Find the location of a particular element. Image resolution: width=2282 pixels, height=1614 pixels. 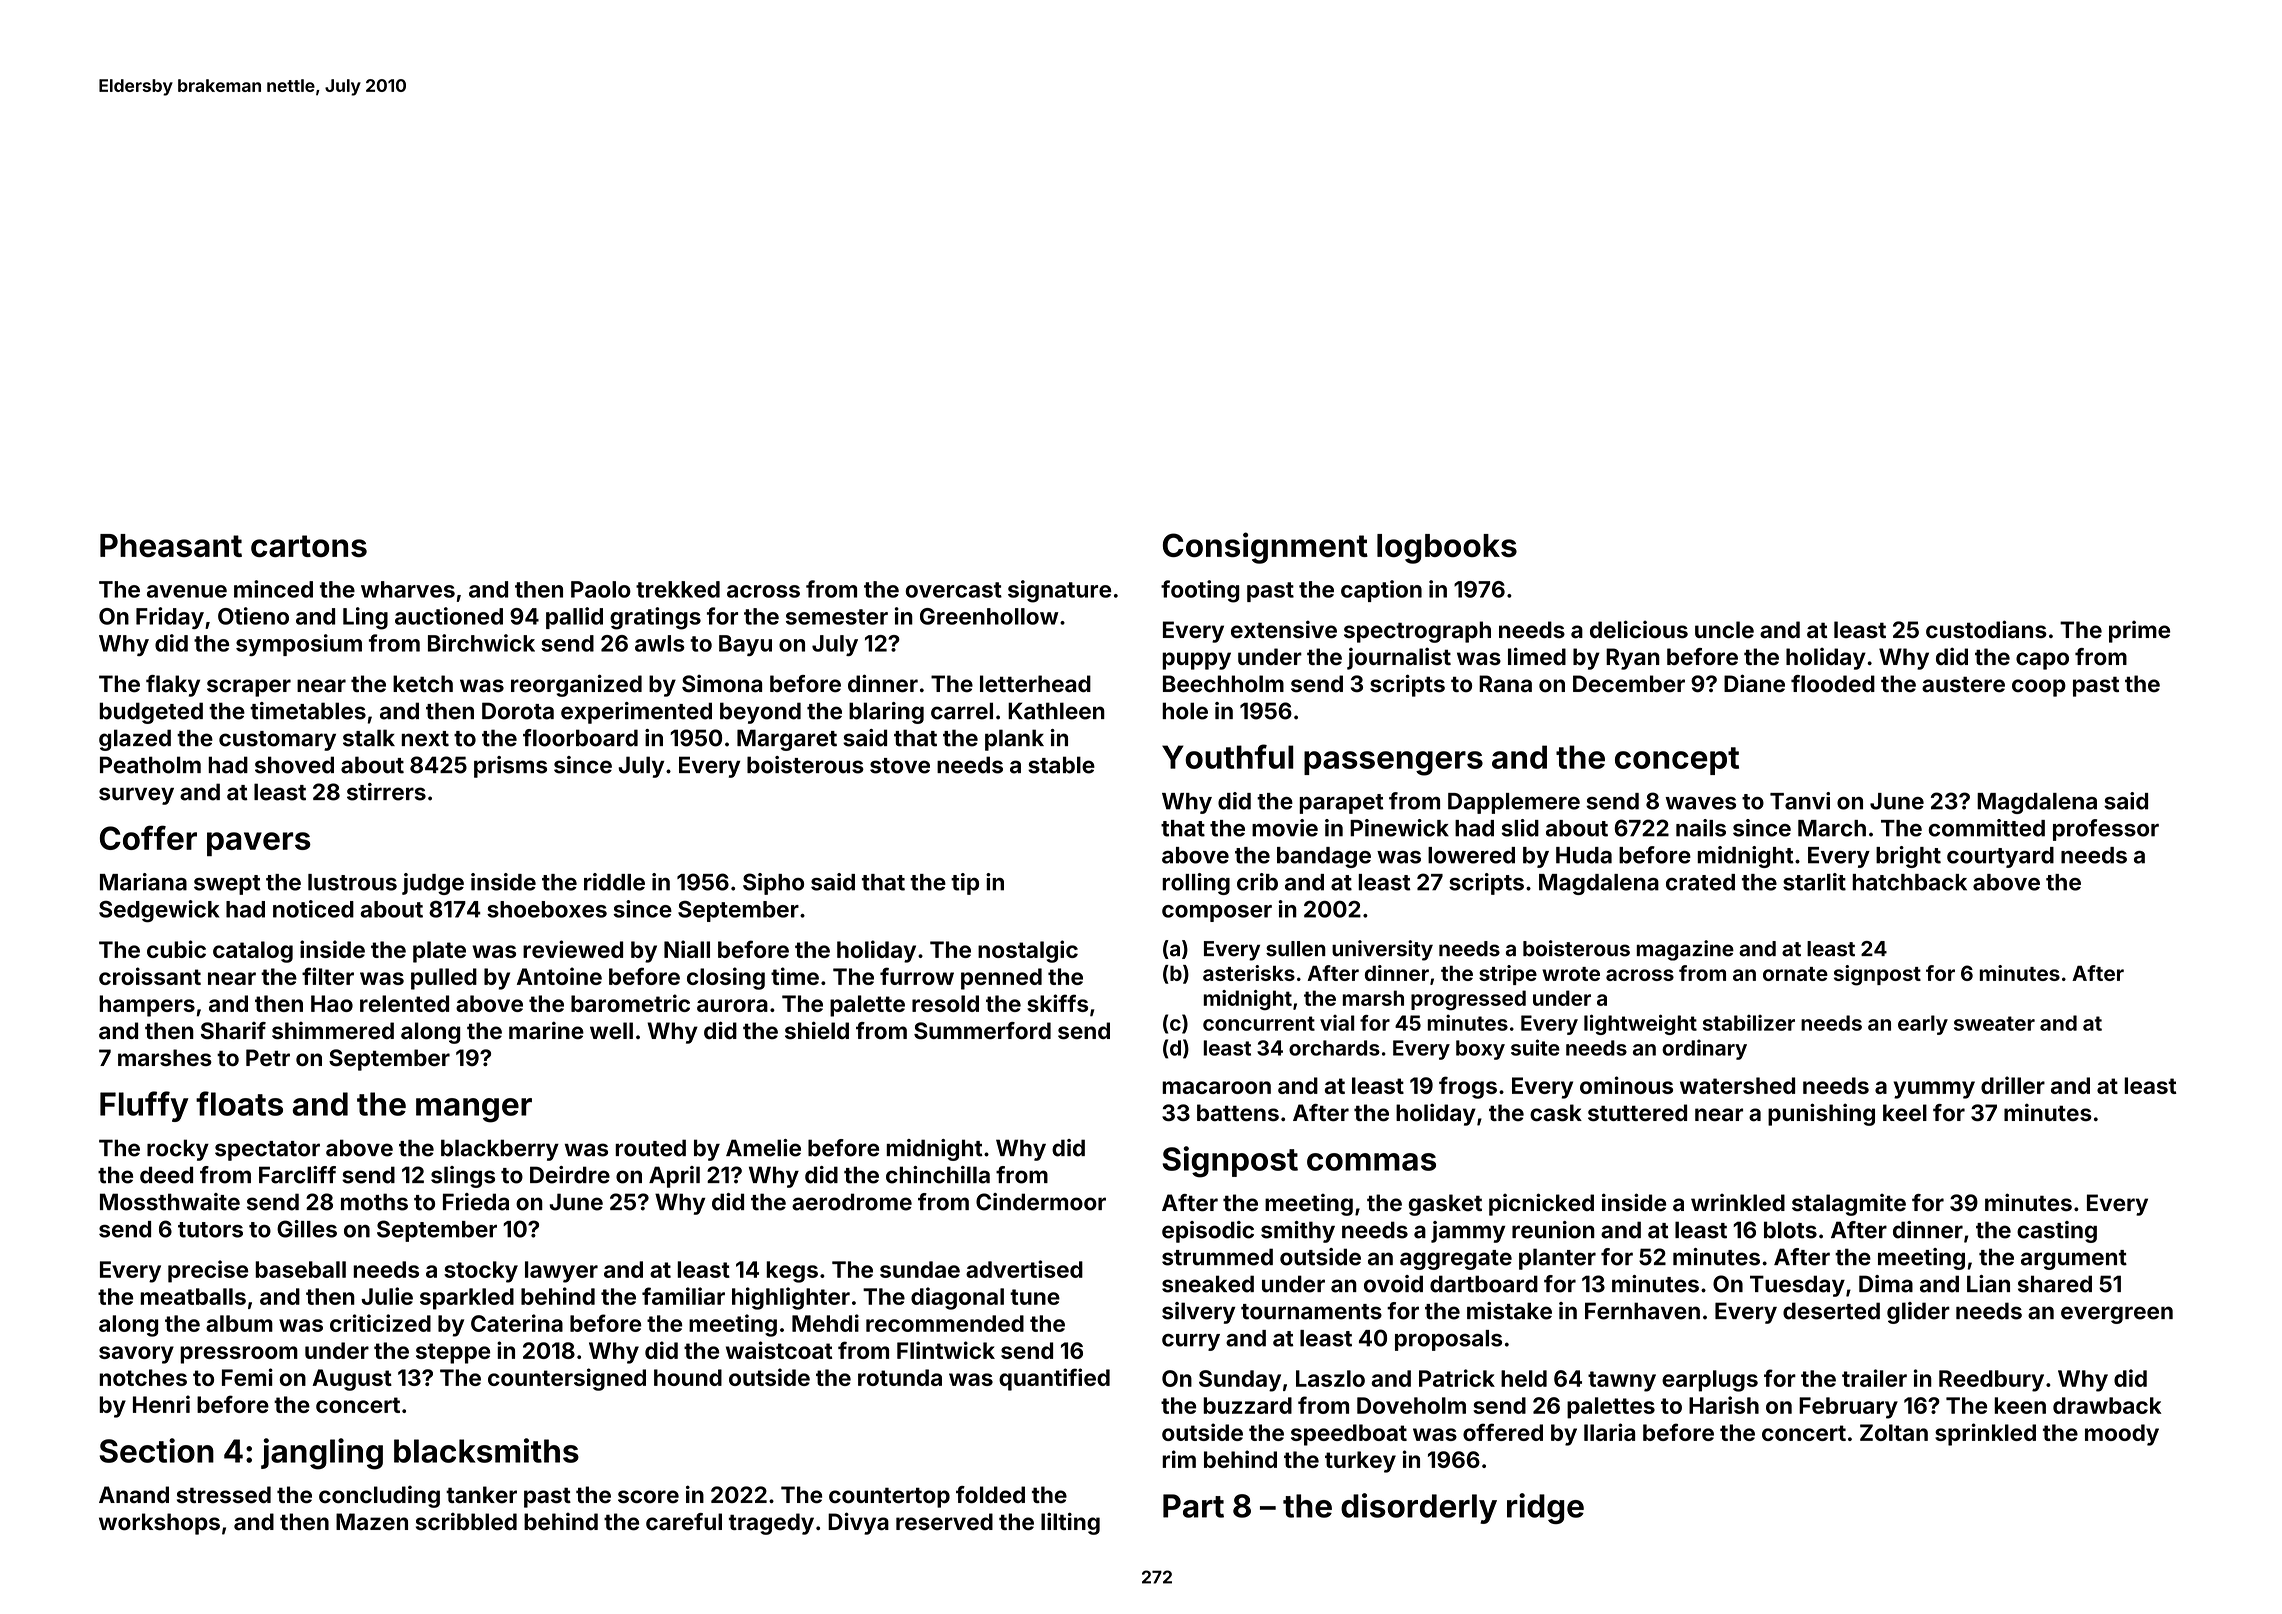

Mazen is located at coordinates (372, 1522).
